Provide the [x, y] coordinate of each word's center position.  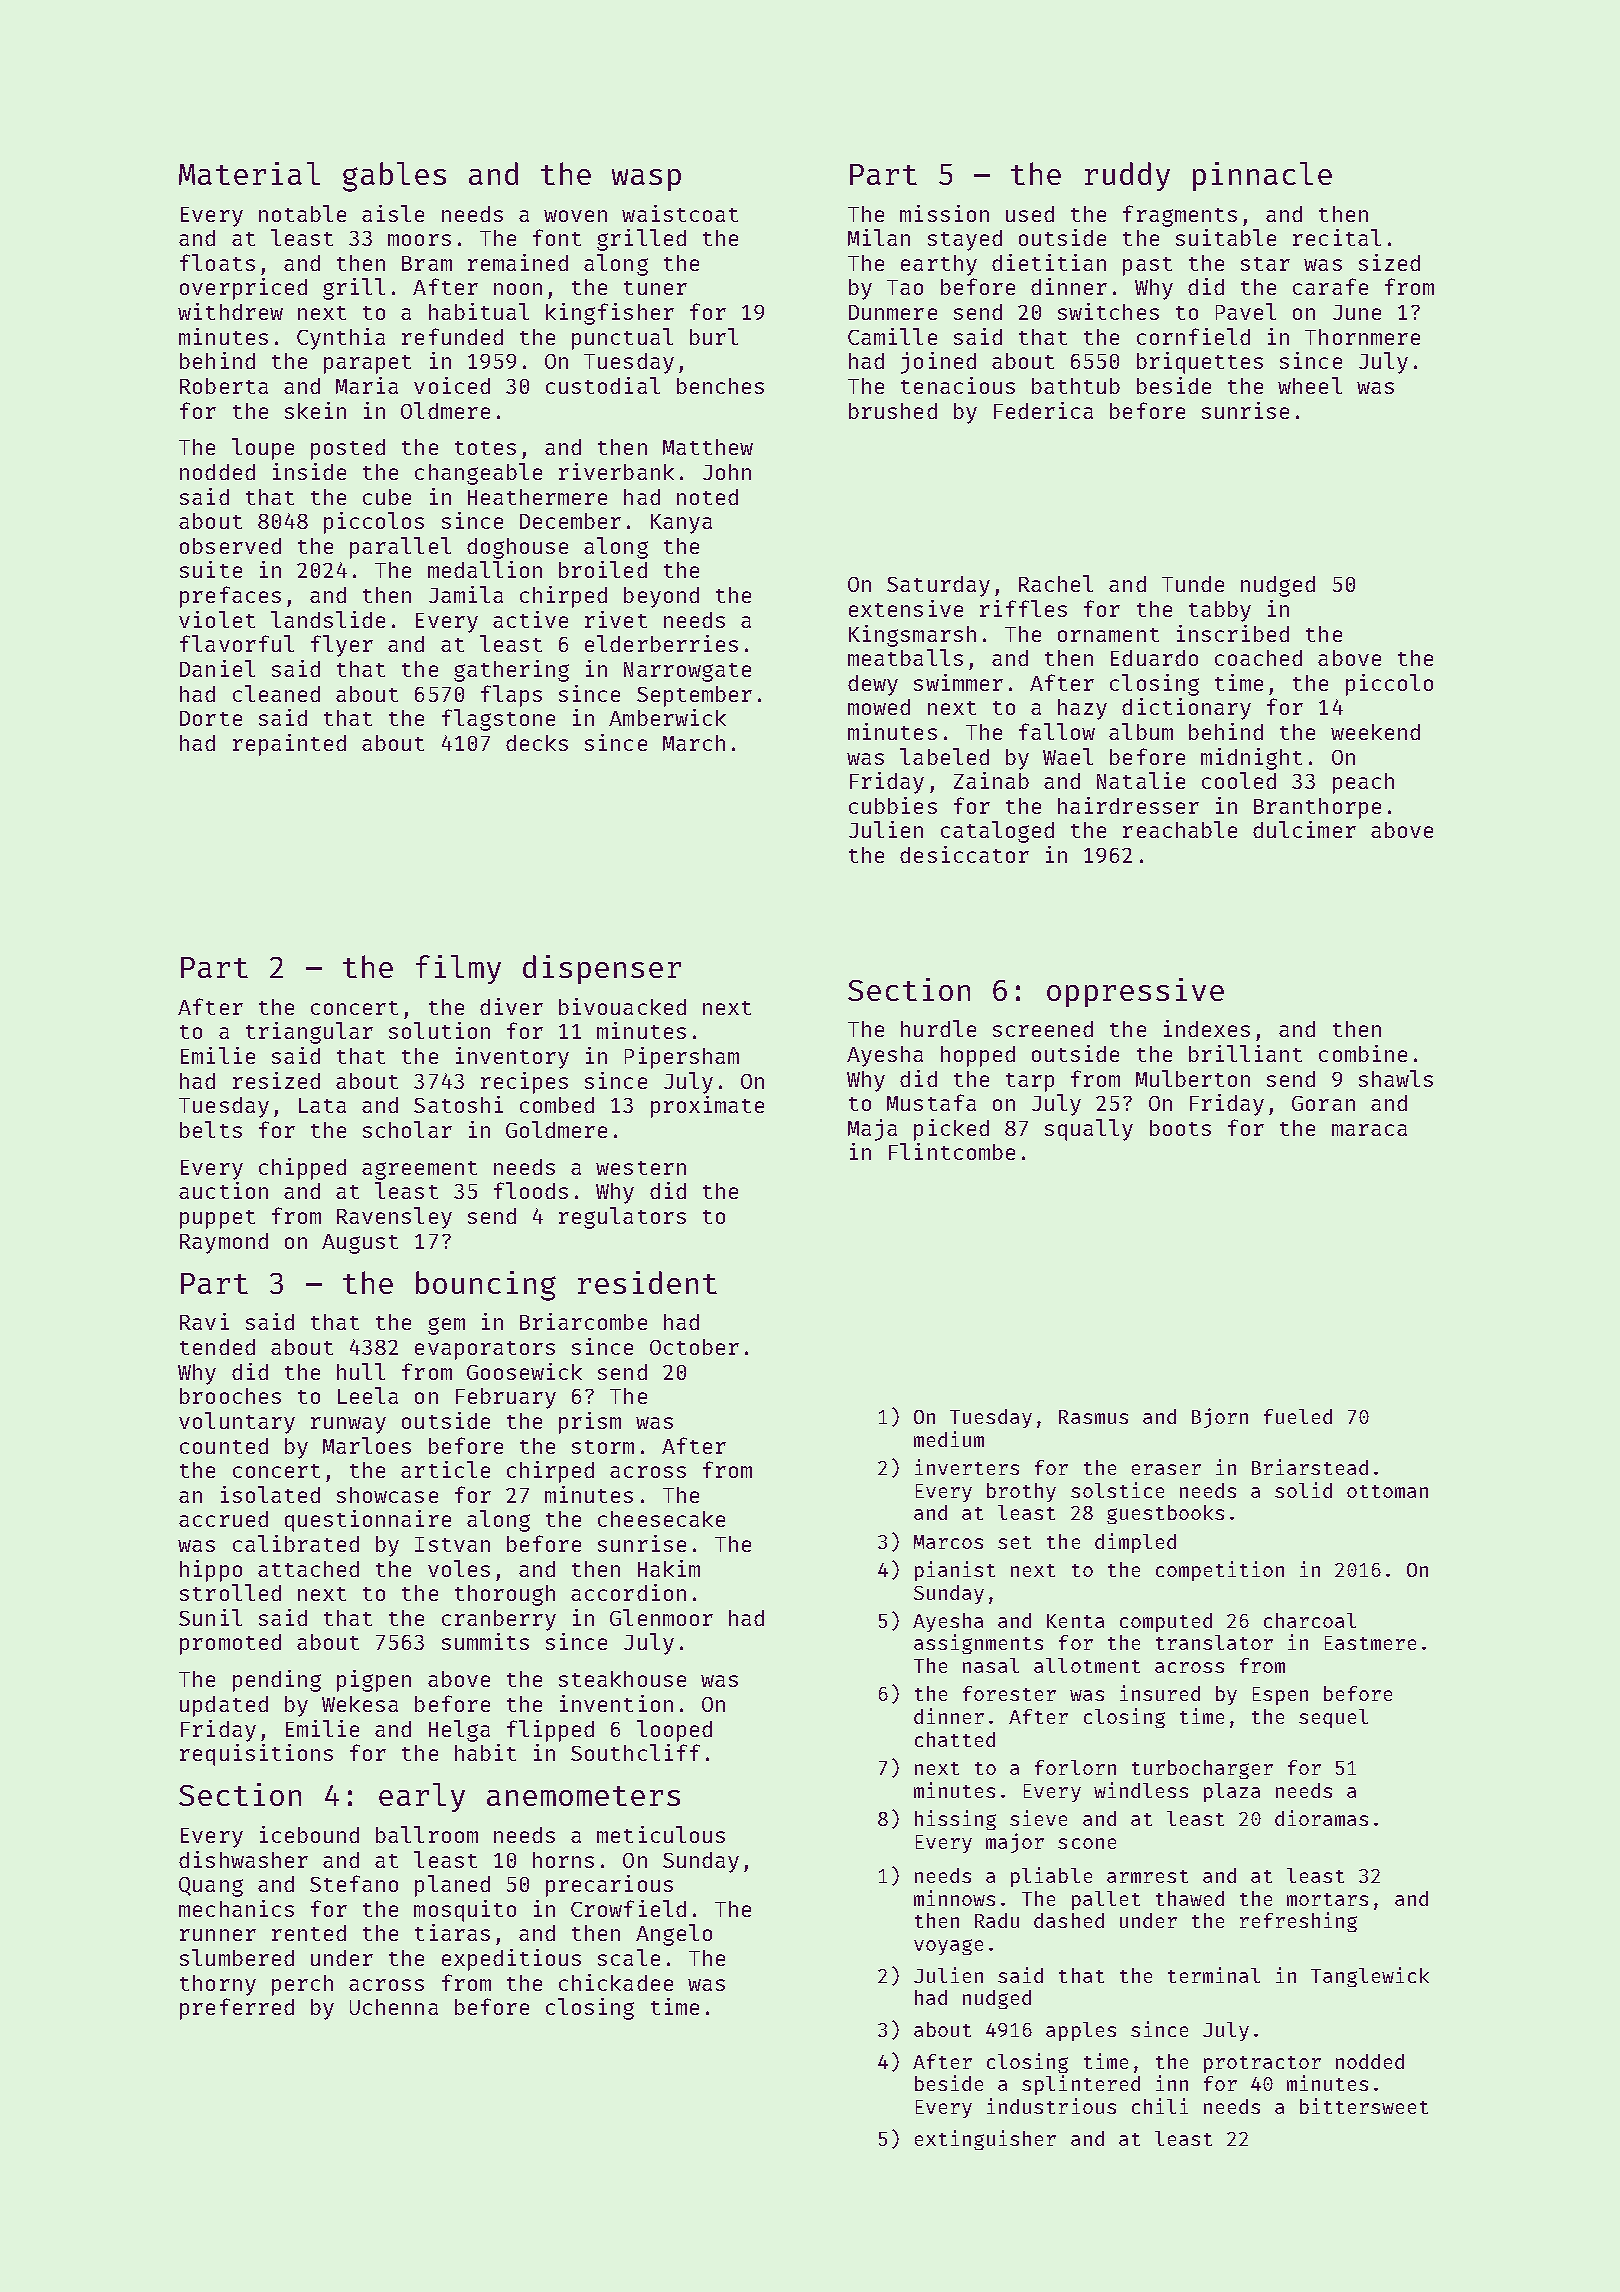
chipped [302, 1169]
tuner [655, 288]
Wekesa [360, 1704]
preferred [237, 2009]
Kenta [1075, 1621]
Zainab [991, 780]
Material [249, 173]
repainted [289, 745]
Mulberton [1193, 1078]
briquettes [1200, 363]
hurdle [938, 1028]
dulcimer [1304, 829]
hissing [955, 1820]
